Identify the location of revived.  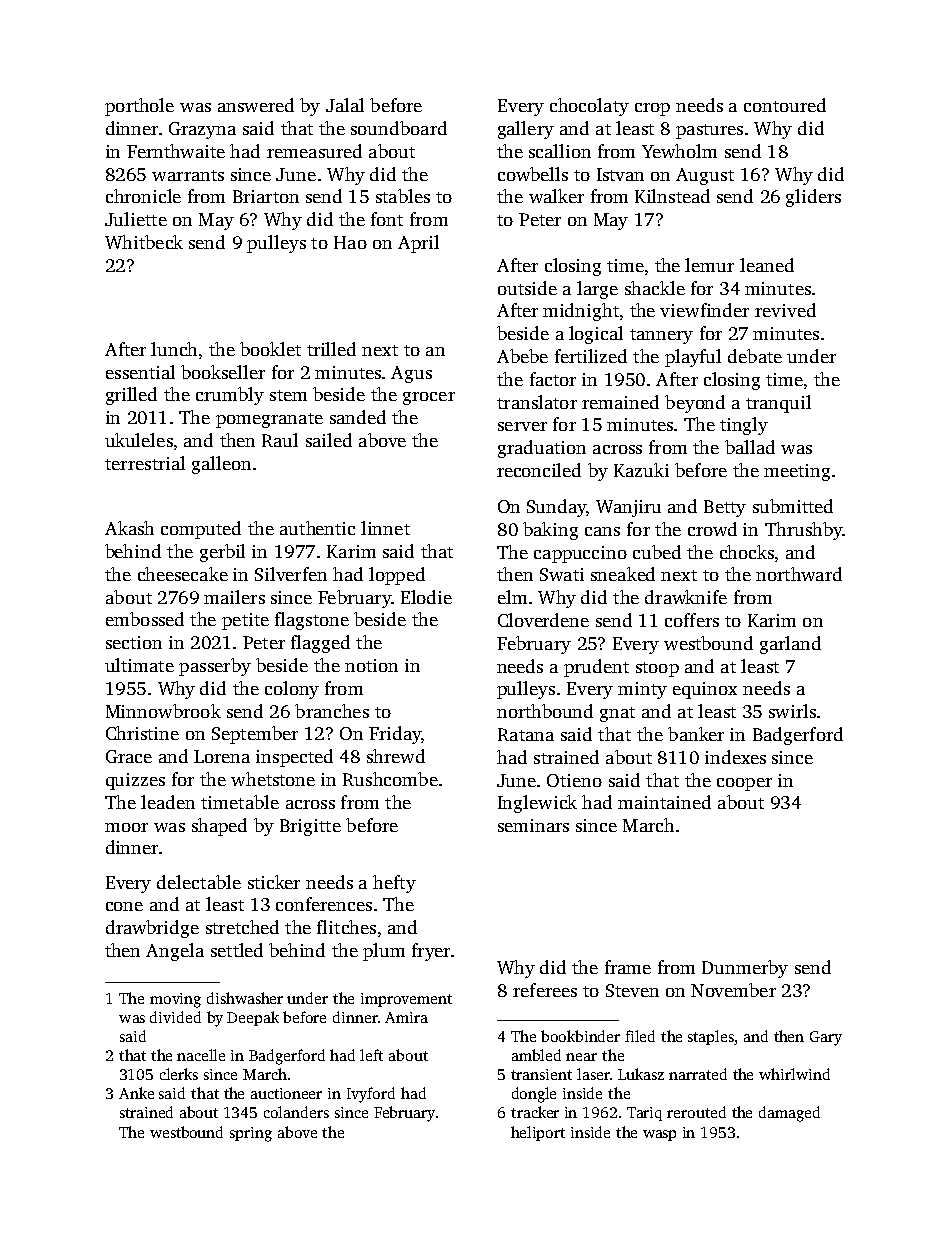
(785, 310).
